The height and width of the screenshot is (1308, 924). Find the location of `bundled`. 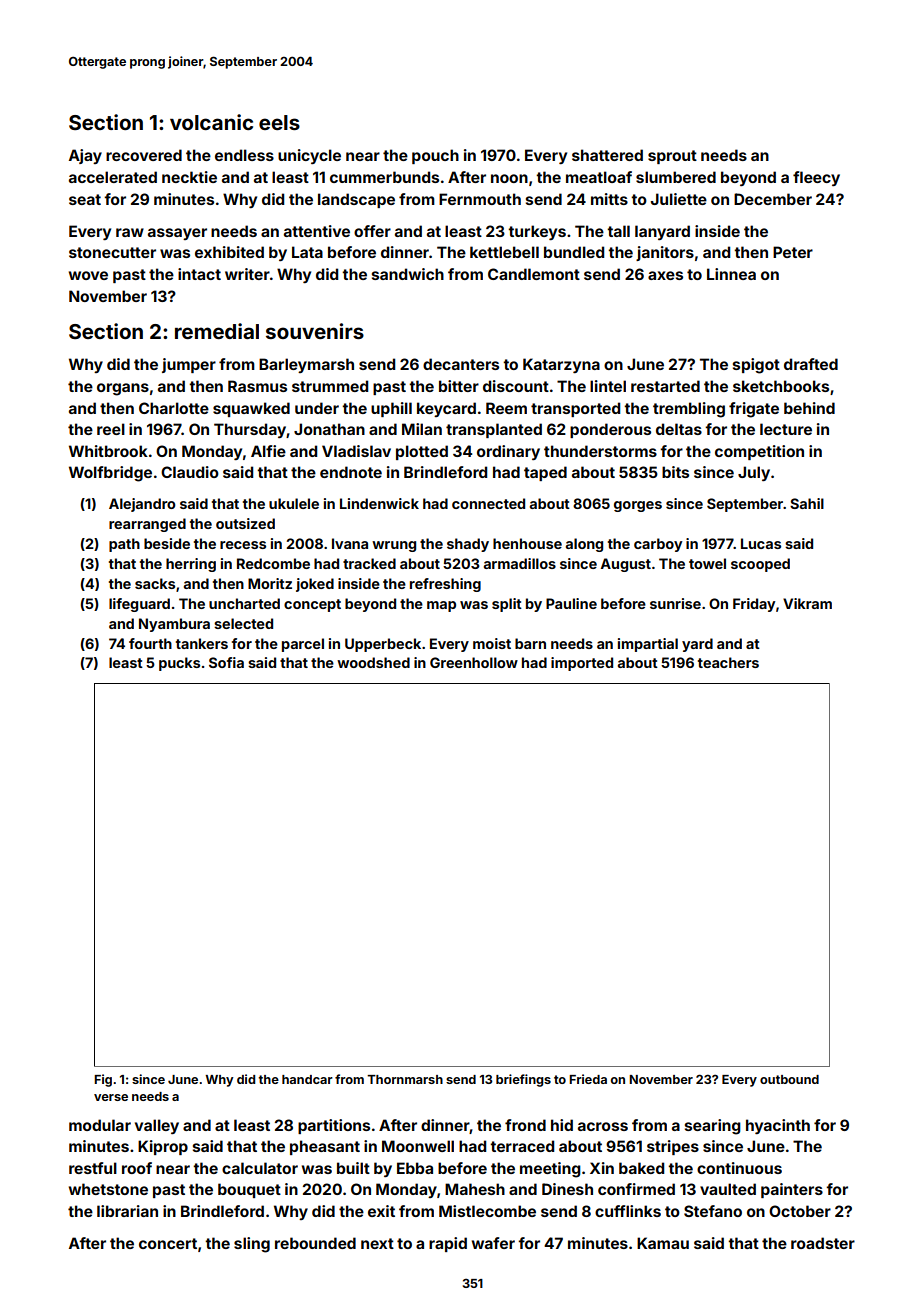

bundled is located at coordinates (574, 252).
